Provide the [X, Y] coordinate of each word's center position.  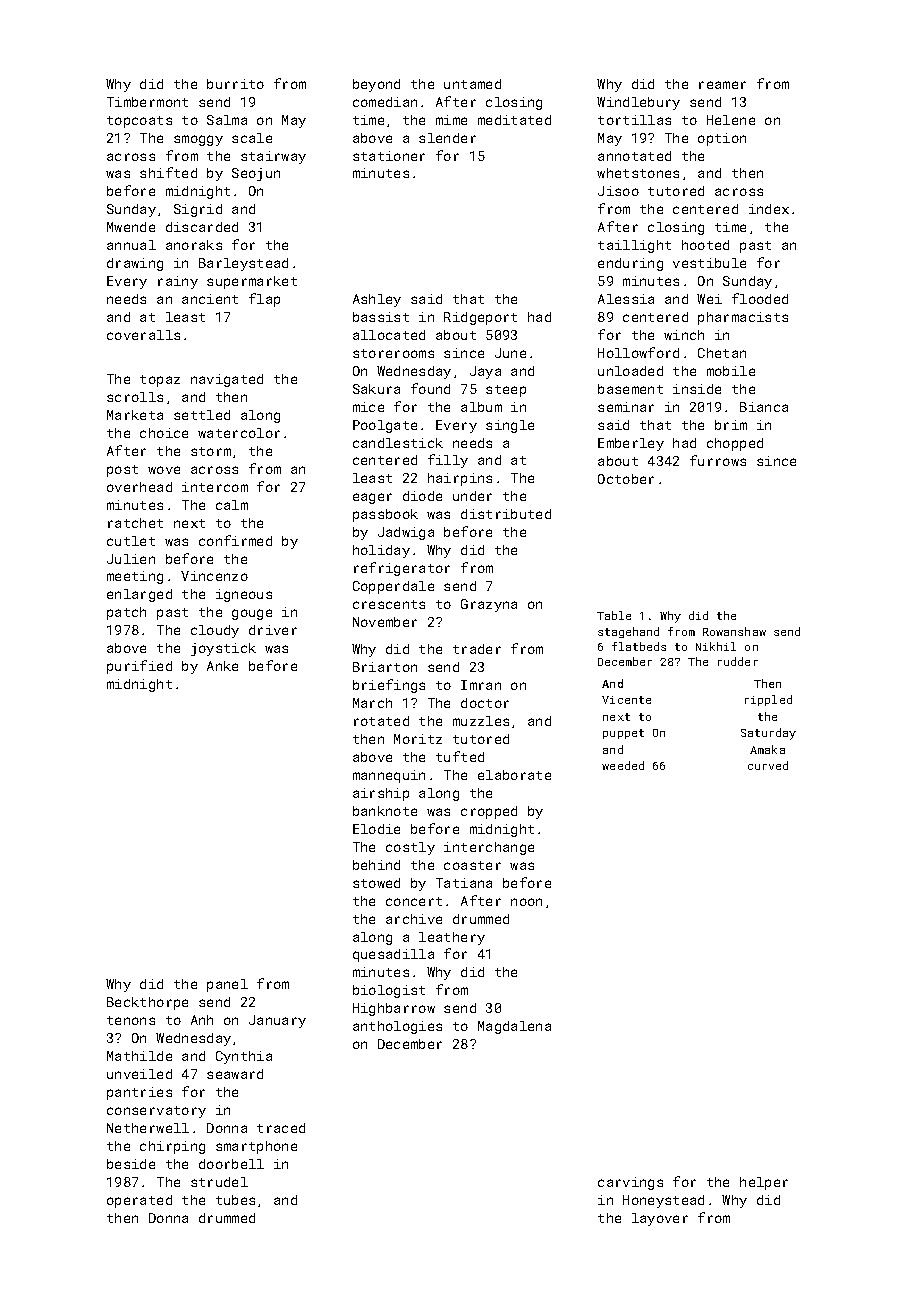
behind [376, 865]
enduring [630, 264]
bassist [381, 317]
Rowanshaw [734, 631]
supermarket [252, 282]
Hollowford [638, 352]
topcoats [139, 122]
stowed [376, 883]
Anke [222, 666]
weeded [623, 765]
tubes [235, 1200]
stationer [389, 156]
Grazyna [489, 605]
